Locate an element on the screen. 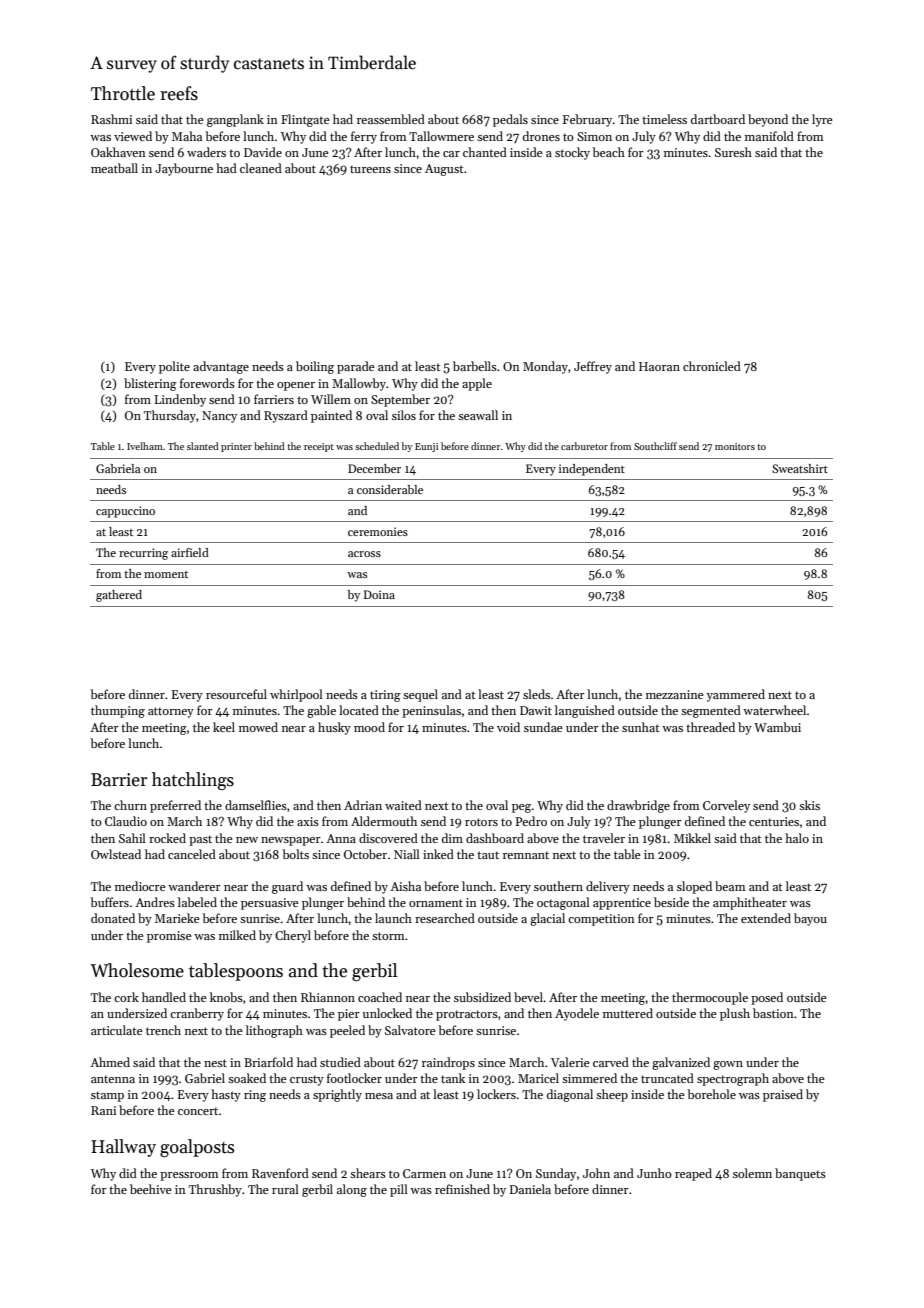  independent is located at coordinates (592, 470).
